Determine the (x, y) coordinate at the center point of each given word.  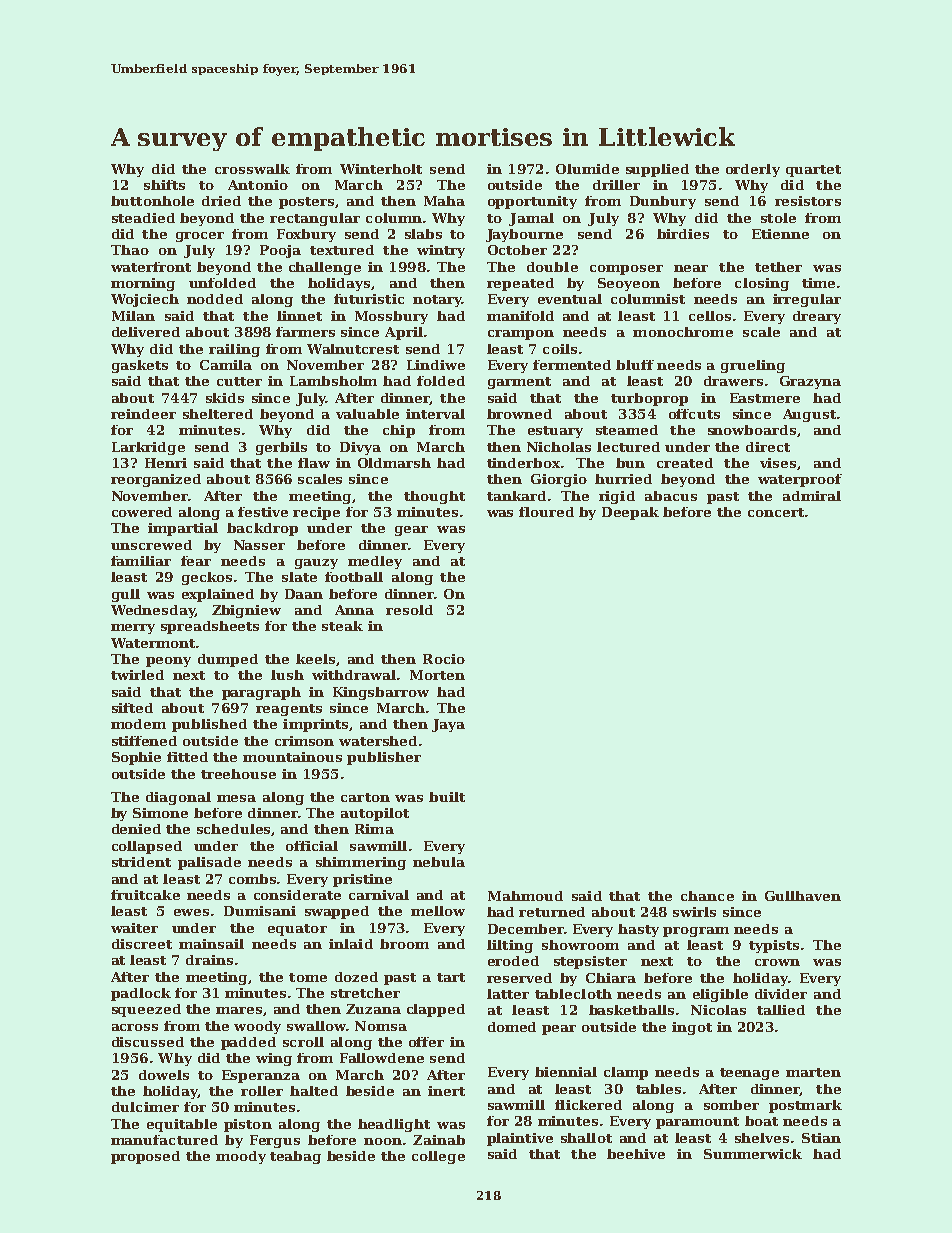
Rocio (444, 659)
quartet (813, 171)
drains (209, 960)
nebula (439, 862)
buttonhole (152, 201)
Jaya (448, 725)
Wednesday (153, 611)
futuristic (369, 299)
